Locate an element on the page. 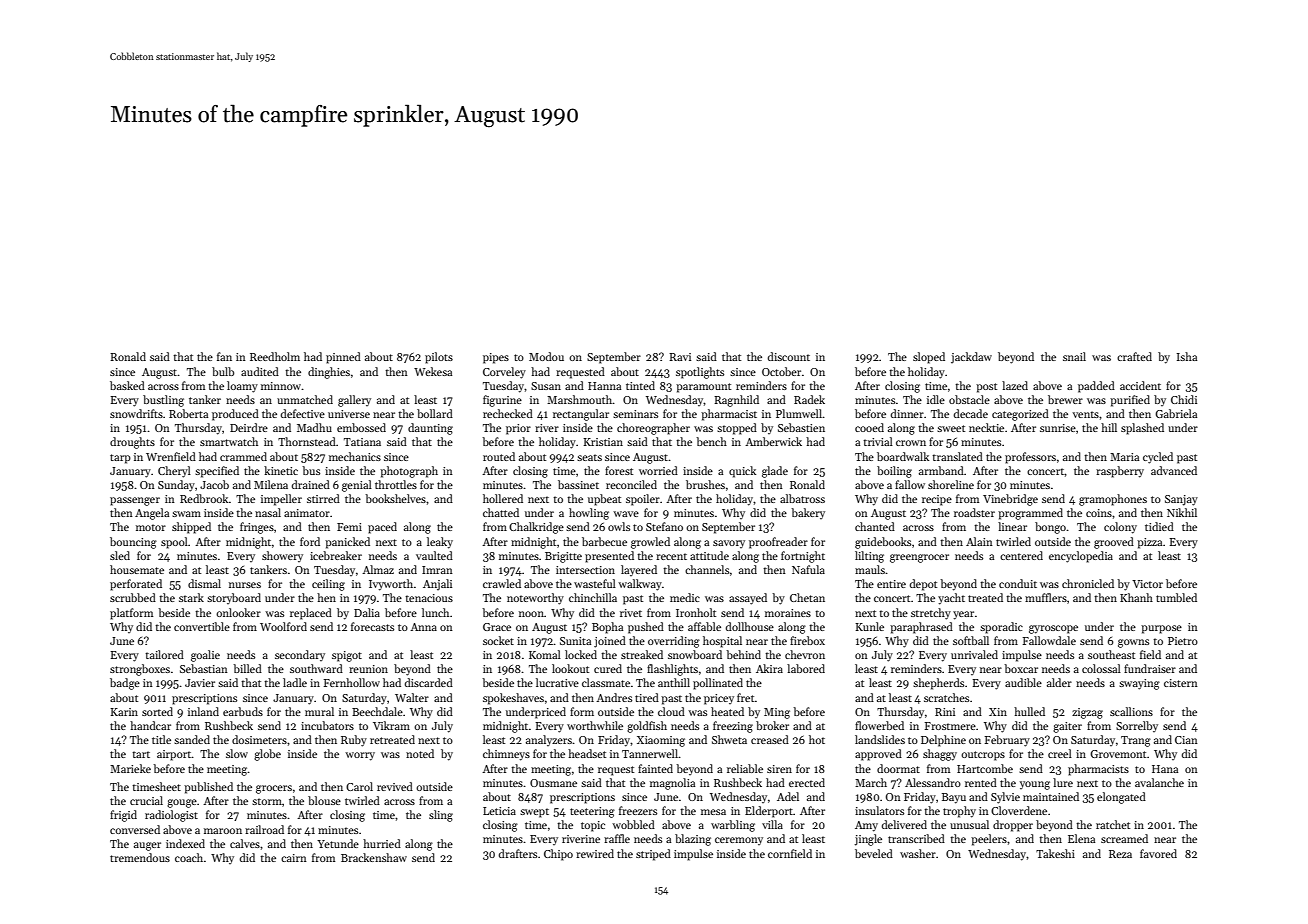 The width and height of the image is (1308, 924). basked is located at coordinates (127, 385).
